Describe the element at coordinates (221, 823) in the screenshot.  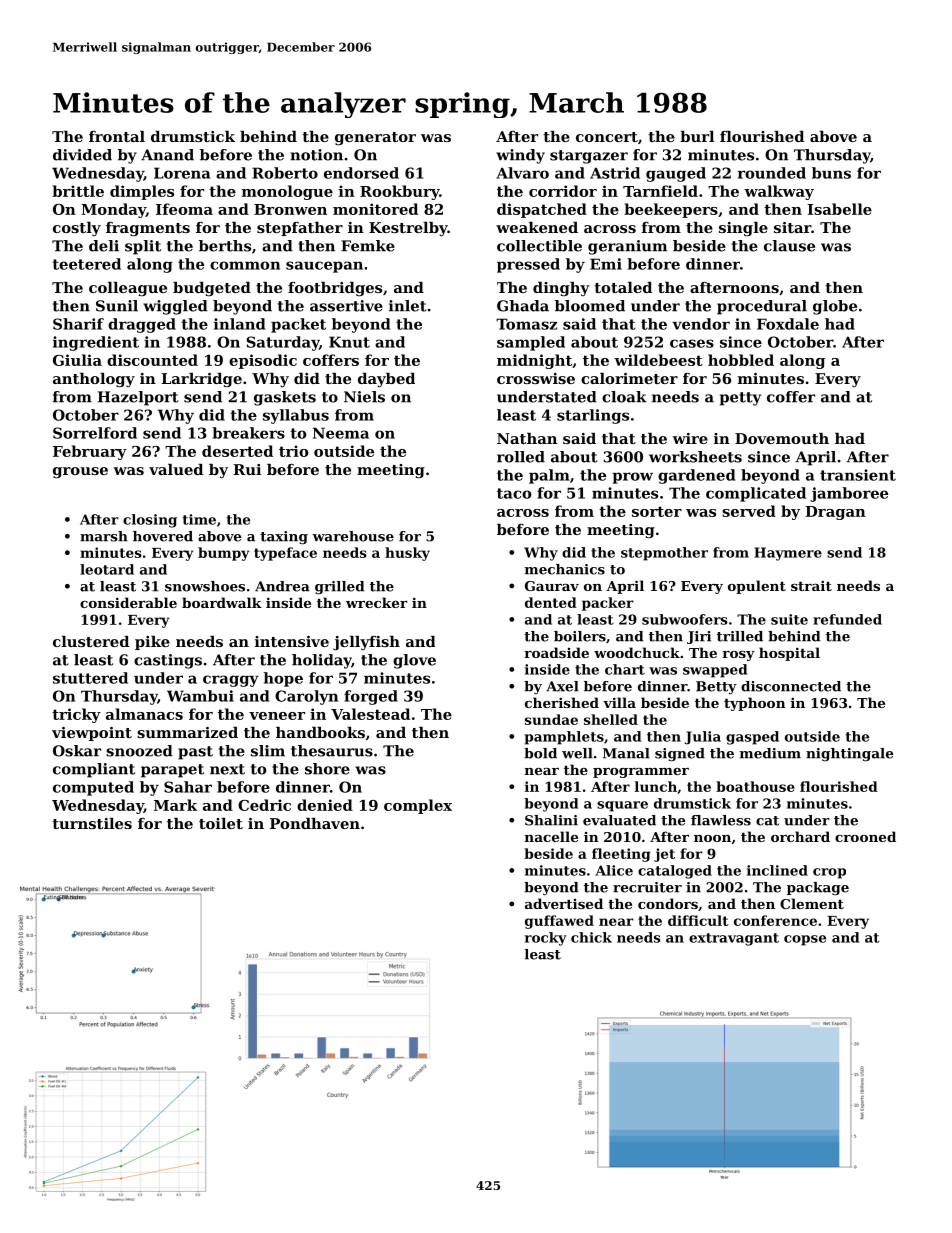
I see `toilet` at that location.
